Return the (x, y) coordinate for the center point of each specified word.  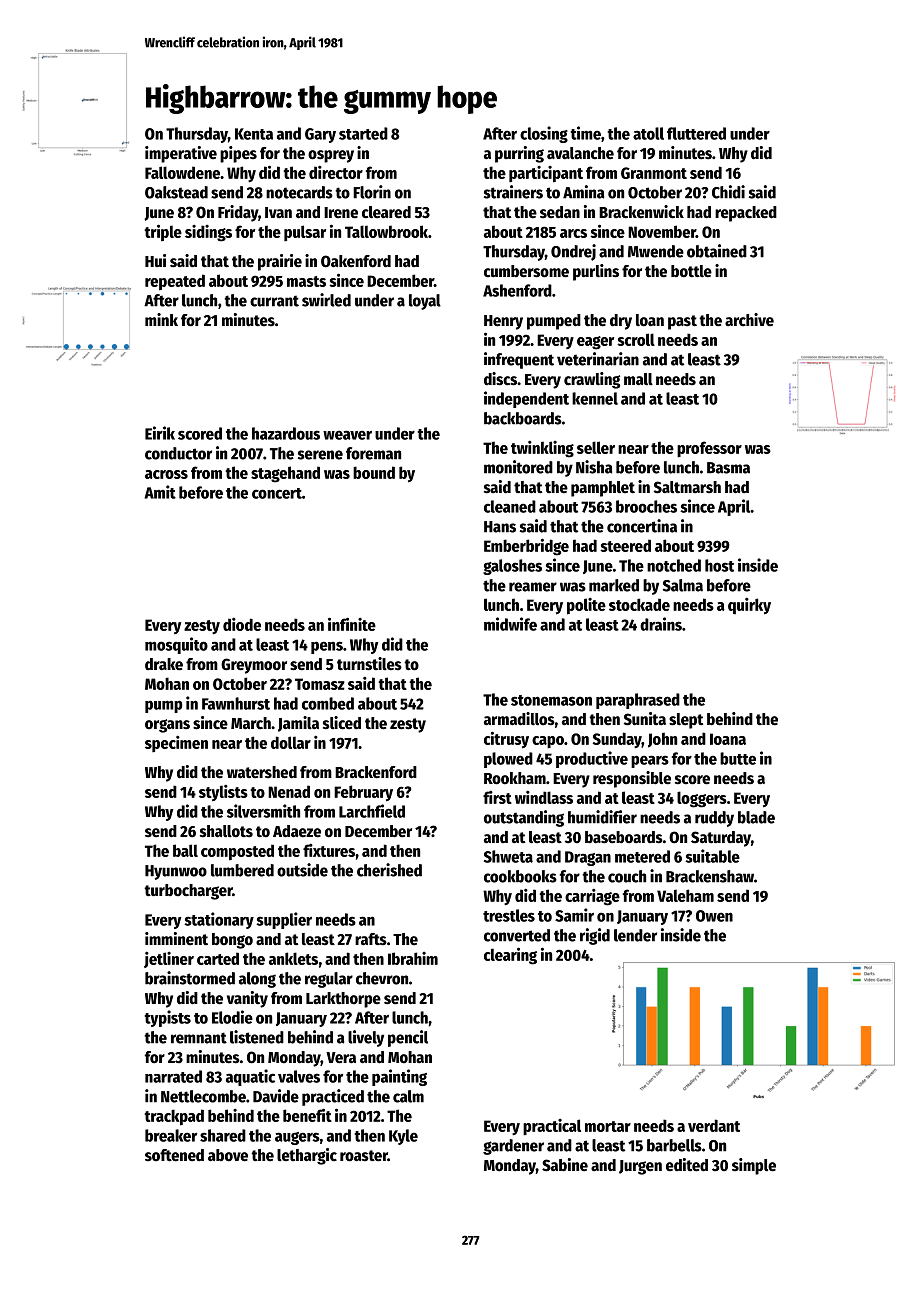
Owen (714, 916)
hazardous (286, 433)
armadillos (519, 719)
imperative (181, 154)
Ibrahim (413, 958)
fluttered (696, 133)
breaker (171, 1135)
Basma (728, 468)
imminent (176, 939)
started (363, 133)
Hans (500, 527)
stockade (639, 604)
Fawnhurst (236, 703)
